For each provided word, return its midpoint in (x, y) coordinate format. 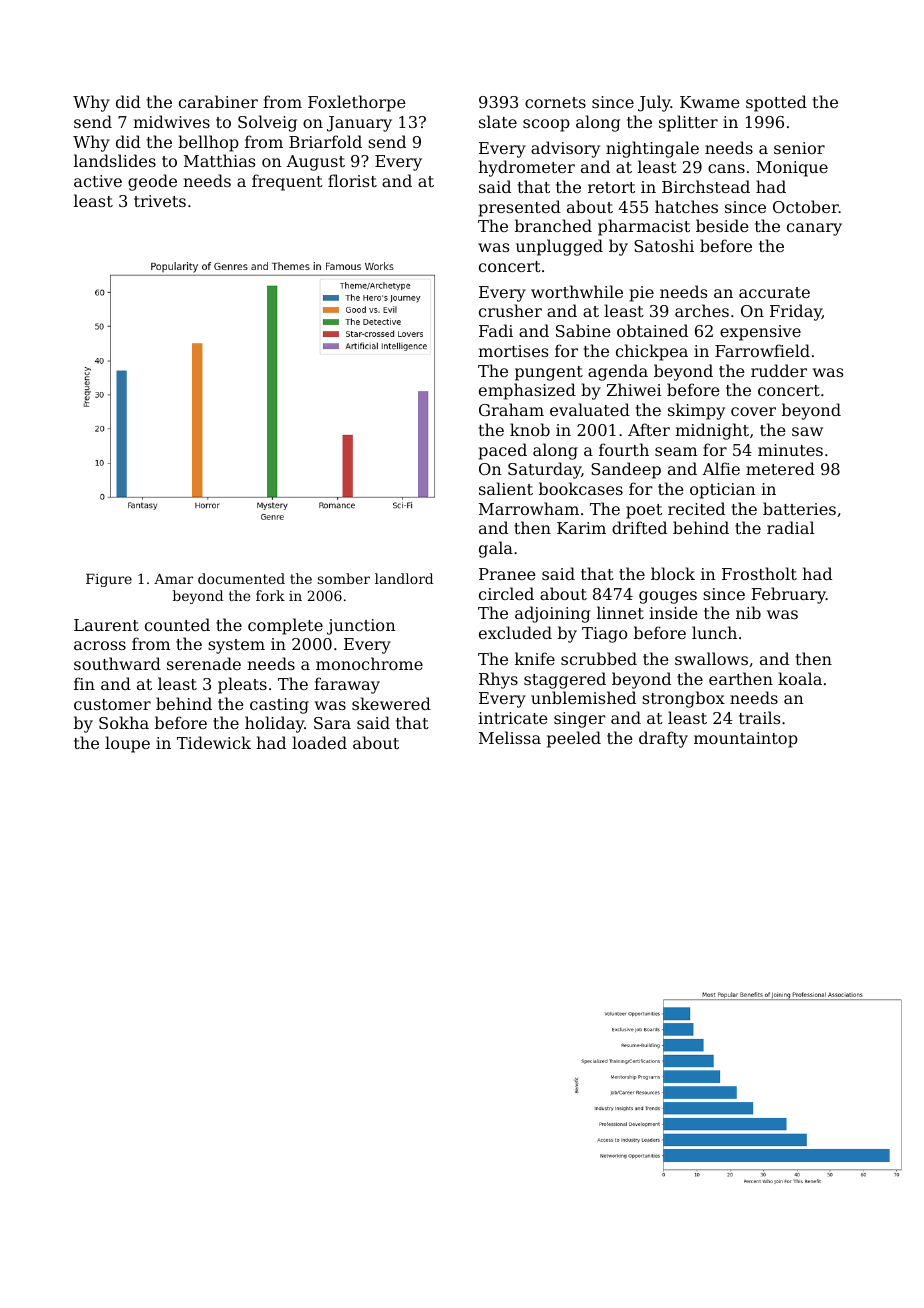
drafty (663, 739)
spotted (776, 103)
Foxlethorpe (357, 103)
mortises (513, 351)
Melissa (510, 737)
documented (241, 578)
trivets (160, 201)
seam (676, 451)
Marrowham (529, 508)
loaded (319, 742)
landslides (115, 160)
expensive (760, 333)
